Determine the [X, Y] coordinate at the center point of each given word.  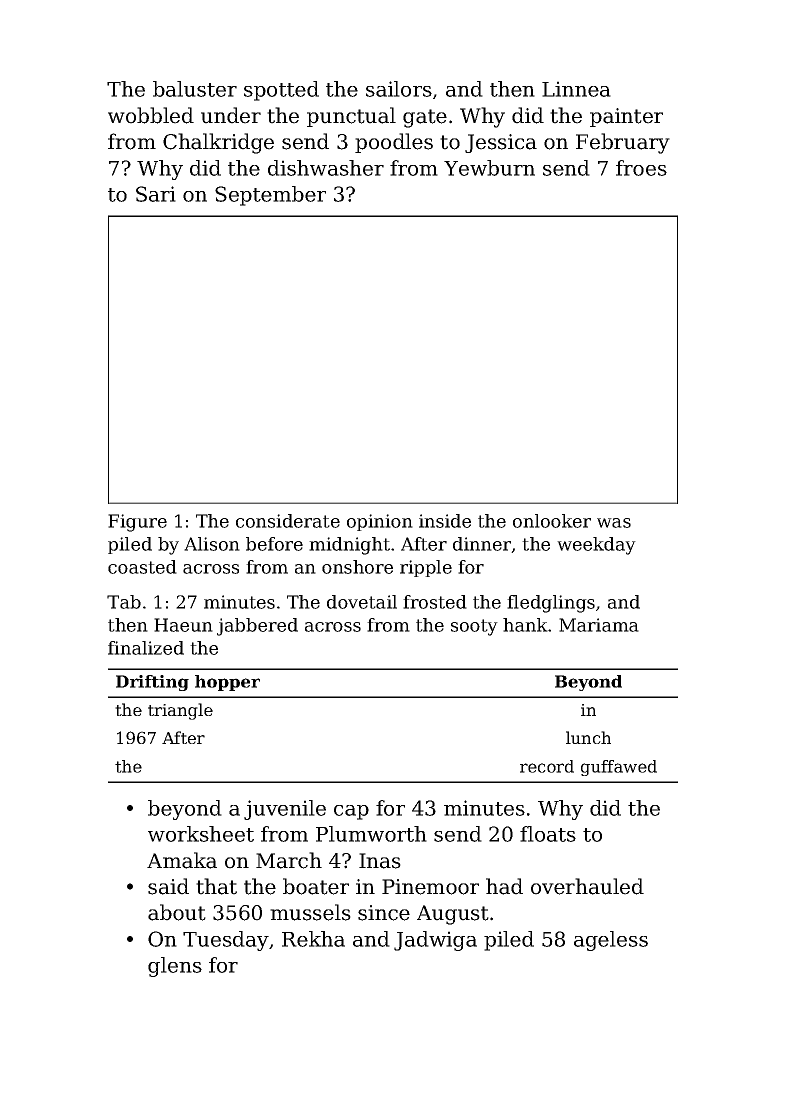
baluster [195, 89]
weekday [596, 546]
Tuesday [226, 941]
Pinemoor [430, 887]
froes [641, 168]
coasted [142, 567]
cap [351, 812]
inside [445, 521]
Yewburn [489, 168]
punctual [351, 117]
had [504, 886]
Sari [156, 194]
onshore [357, 567]
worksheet [201, 834]
